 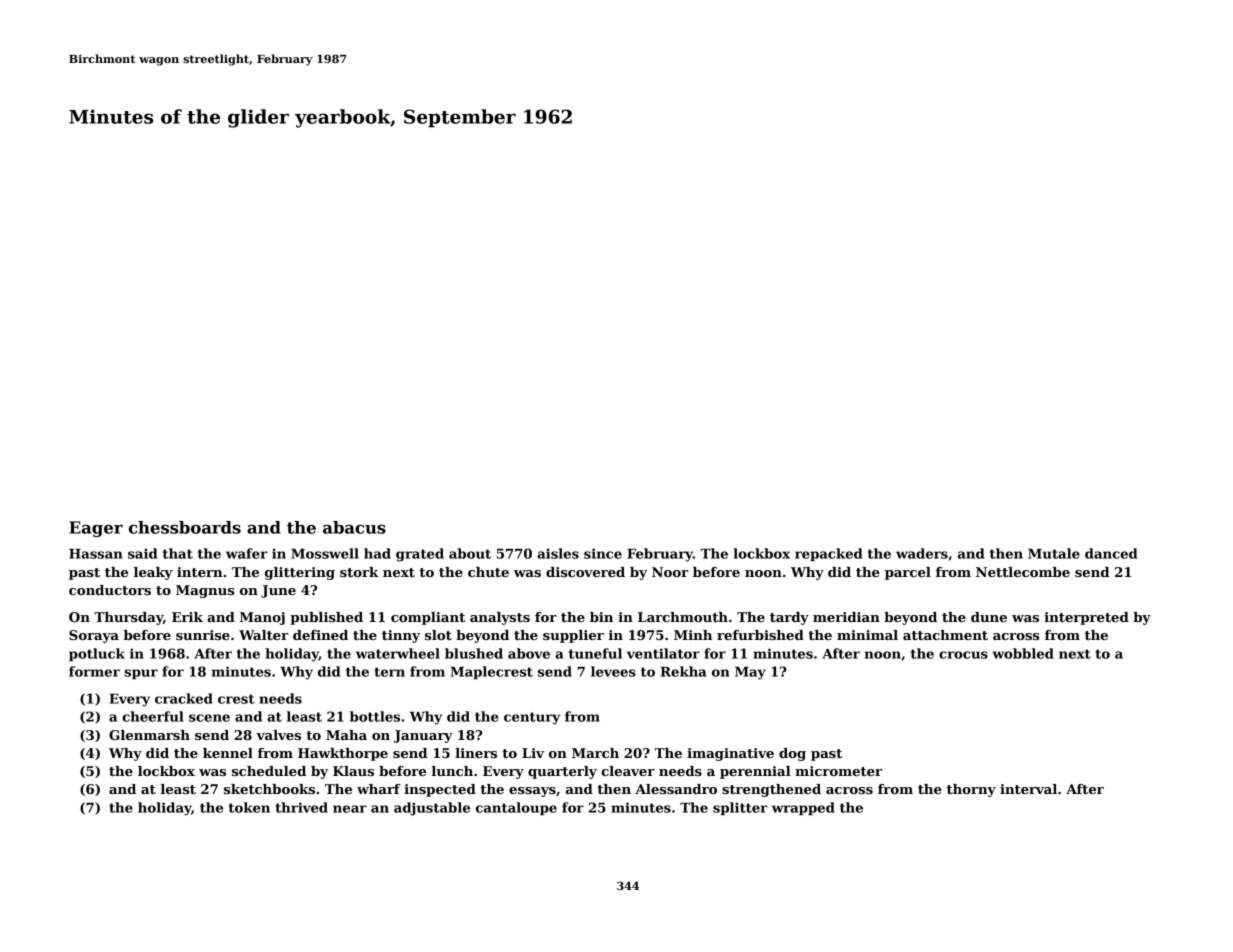 I want to click on abacus, so click(x=354, y=527).
